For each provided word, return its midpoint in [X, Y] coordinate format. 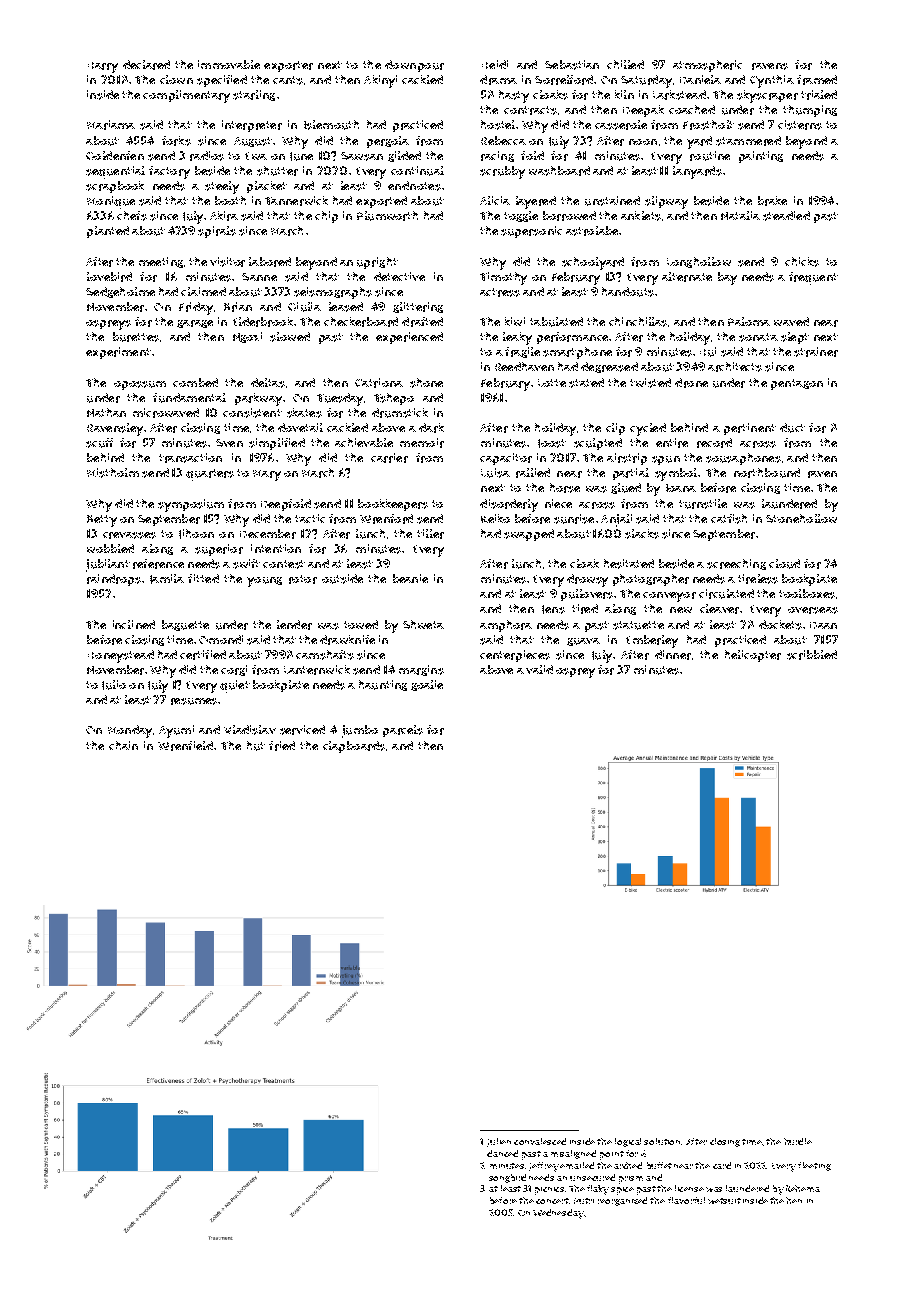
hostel [498, 125]
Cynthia [772, 81]
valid [539, 669]
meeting [161, 262]
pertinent [750, 429]
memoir [422, 443]
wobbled [110, 548]
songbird [507, 1178]
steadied [786, 216]
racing [497, 156]
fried [282, 746]
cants [288, 80]
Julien [499, 1142]
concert [552, 1201]
